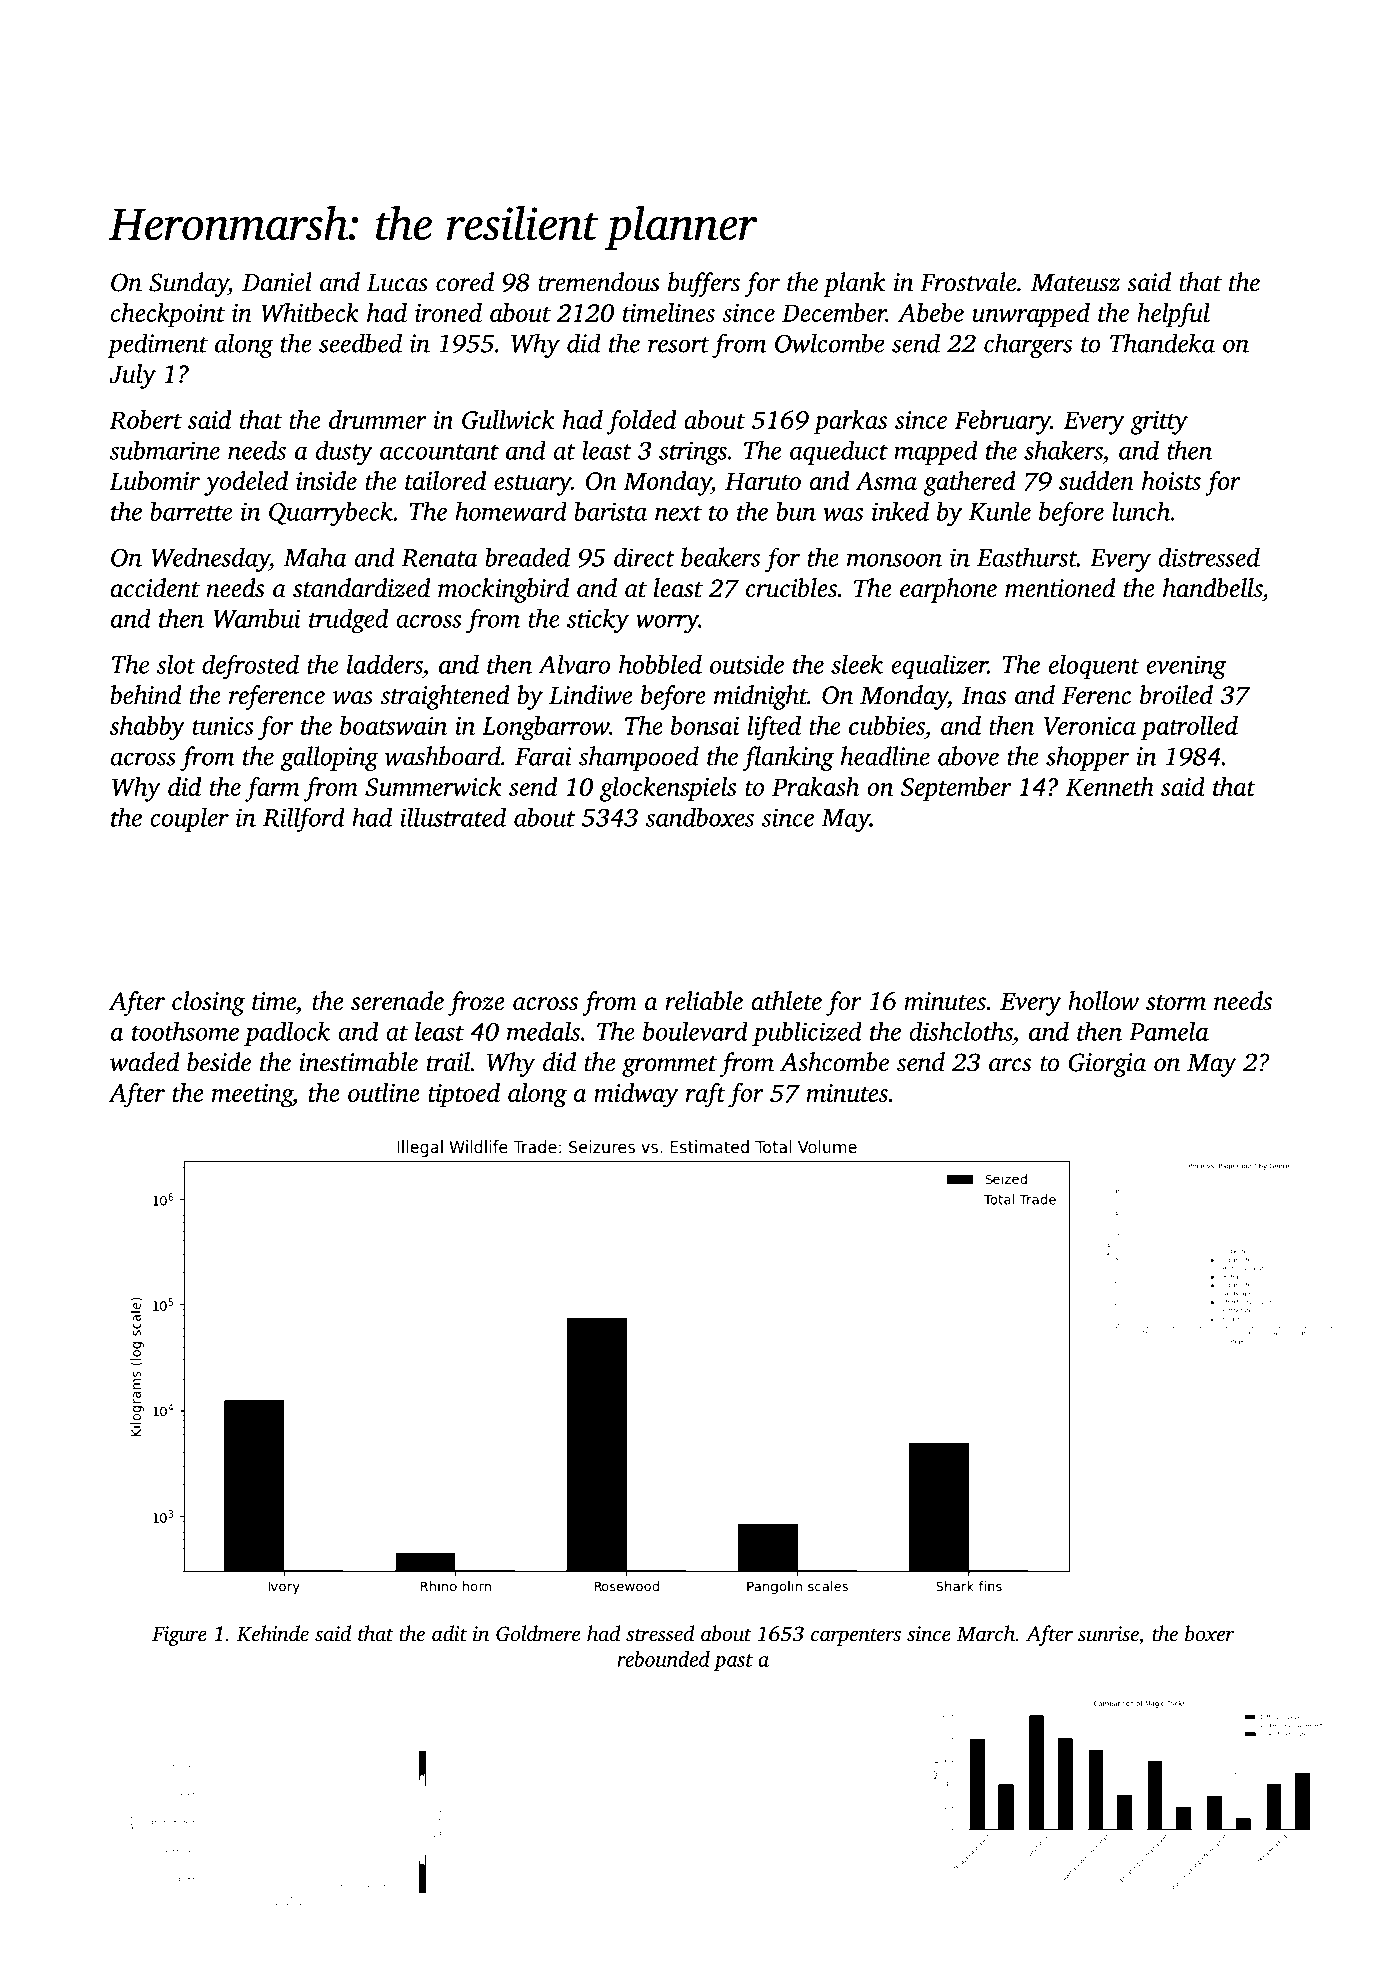 This screenshot has width=1386, height=1969. Describe the element at coordinates (968, 756) in the screenshot. I see `above` at that location.
